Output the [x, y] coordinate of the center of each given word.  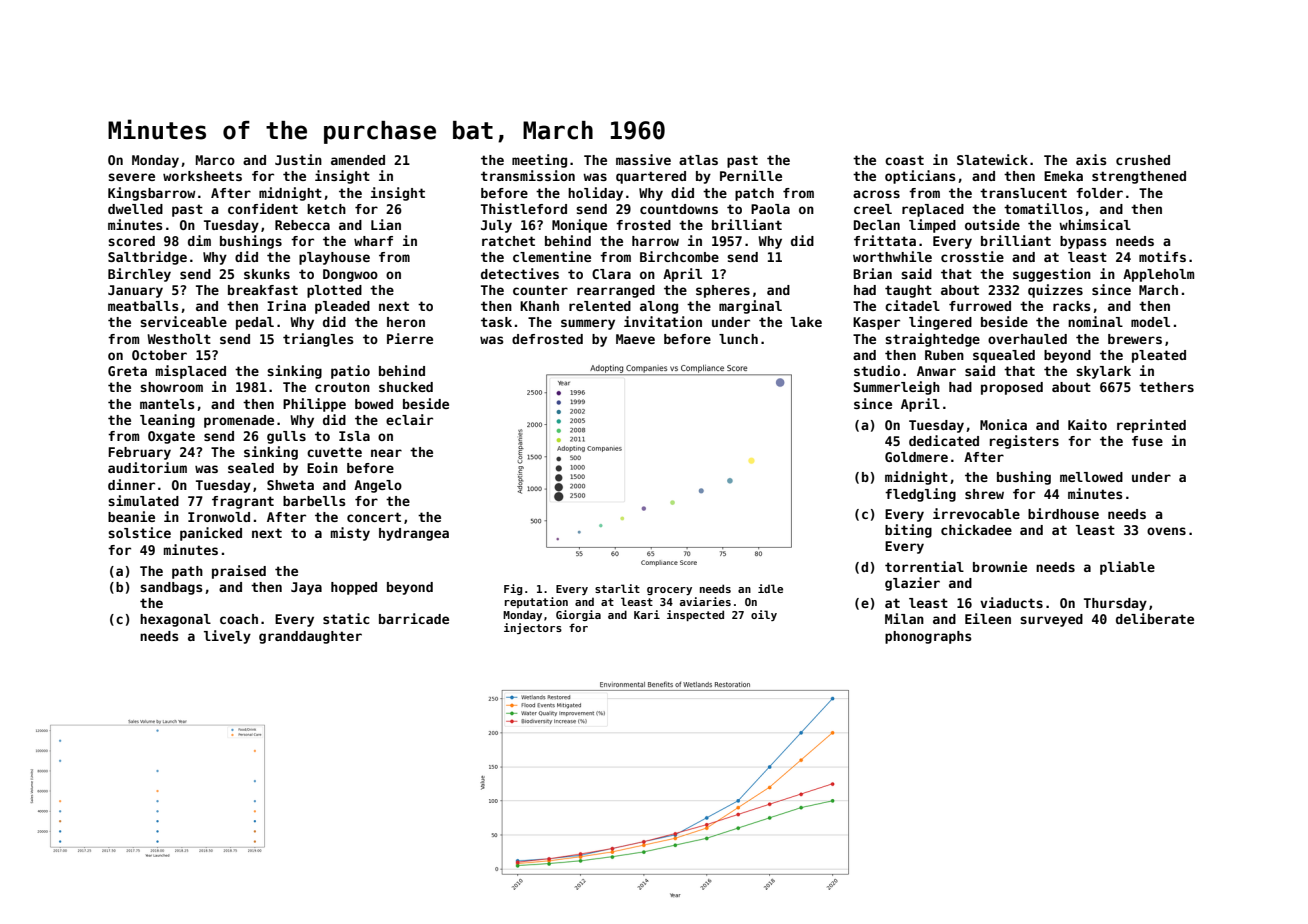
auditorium [147, 467]
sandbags [171, 588]
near [386, 453]
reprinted [1151, 426]
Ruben [944, 355]
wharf [373, 241]
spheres [723, 291]
